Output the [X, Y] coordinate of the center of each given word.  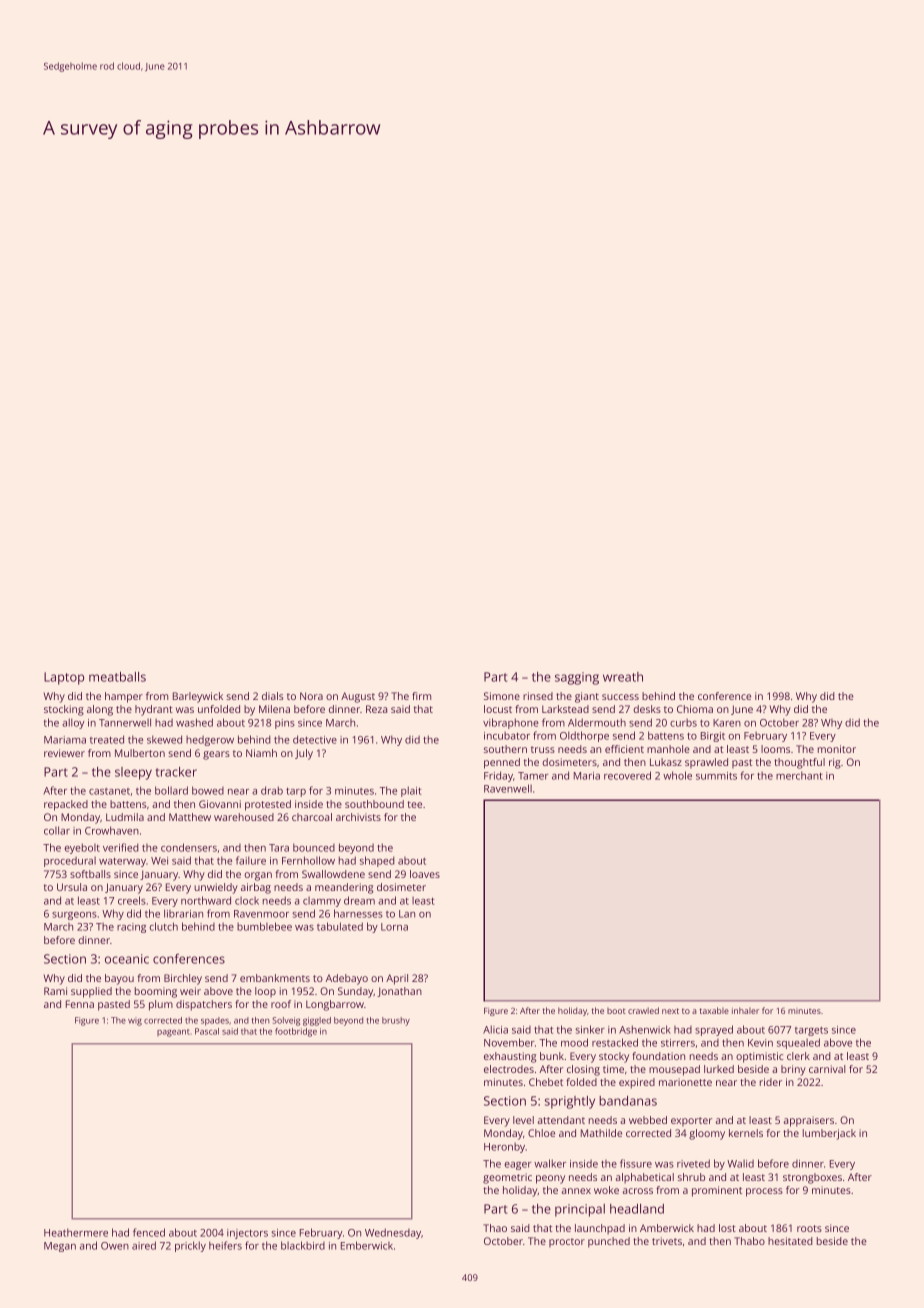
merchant [799, 775]
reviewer [64, 753]
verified [121, 847]
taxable [714, 1010]
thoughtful [799, 763]
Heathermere [76, 1232]
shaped [377, 861]
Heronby [504, 1148]
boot [616, 1011]
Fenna [80, 1004]
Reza [376, 709]
